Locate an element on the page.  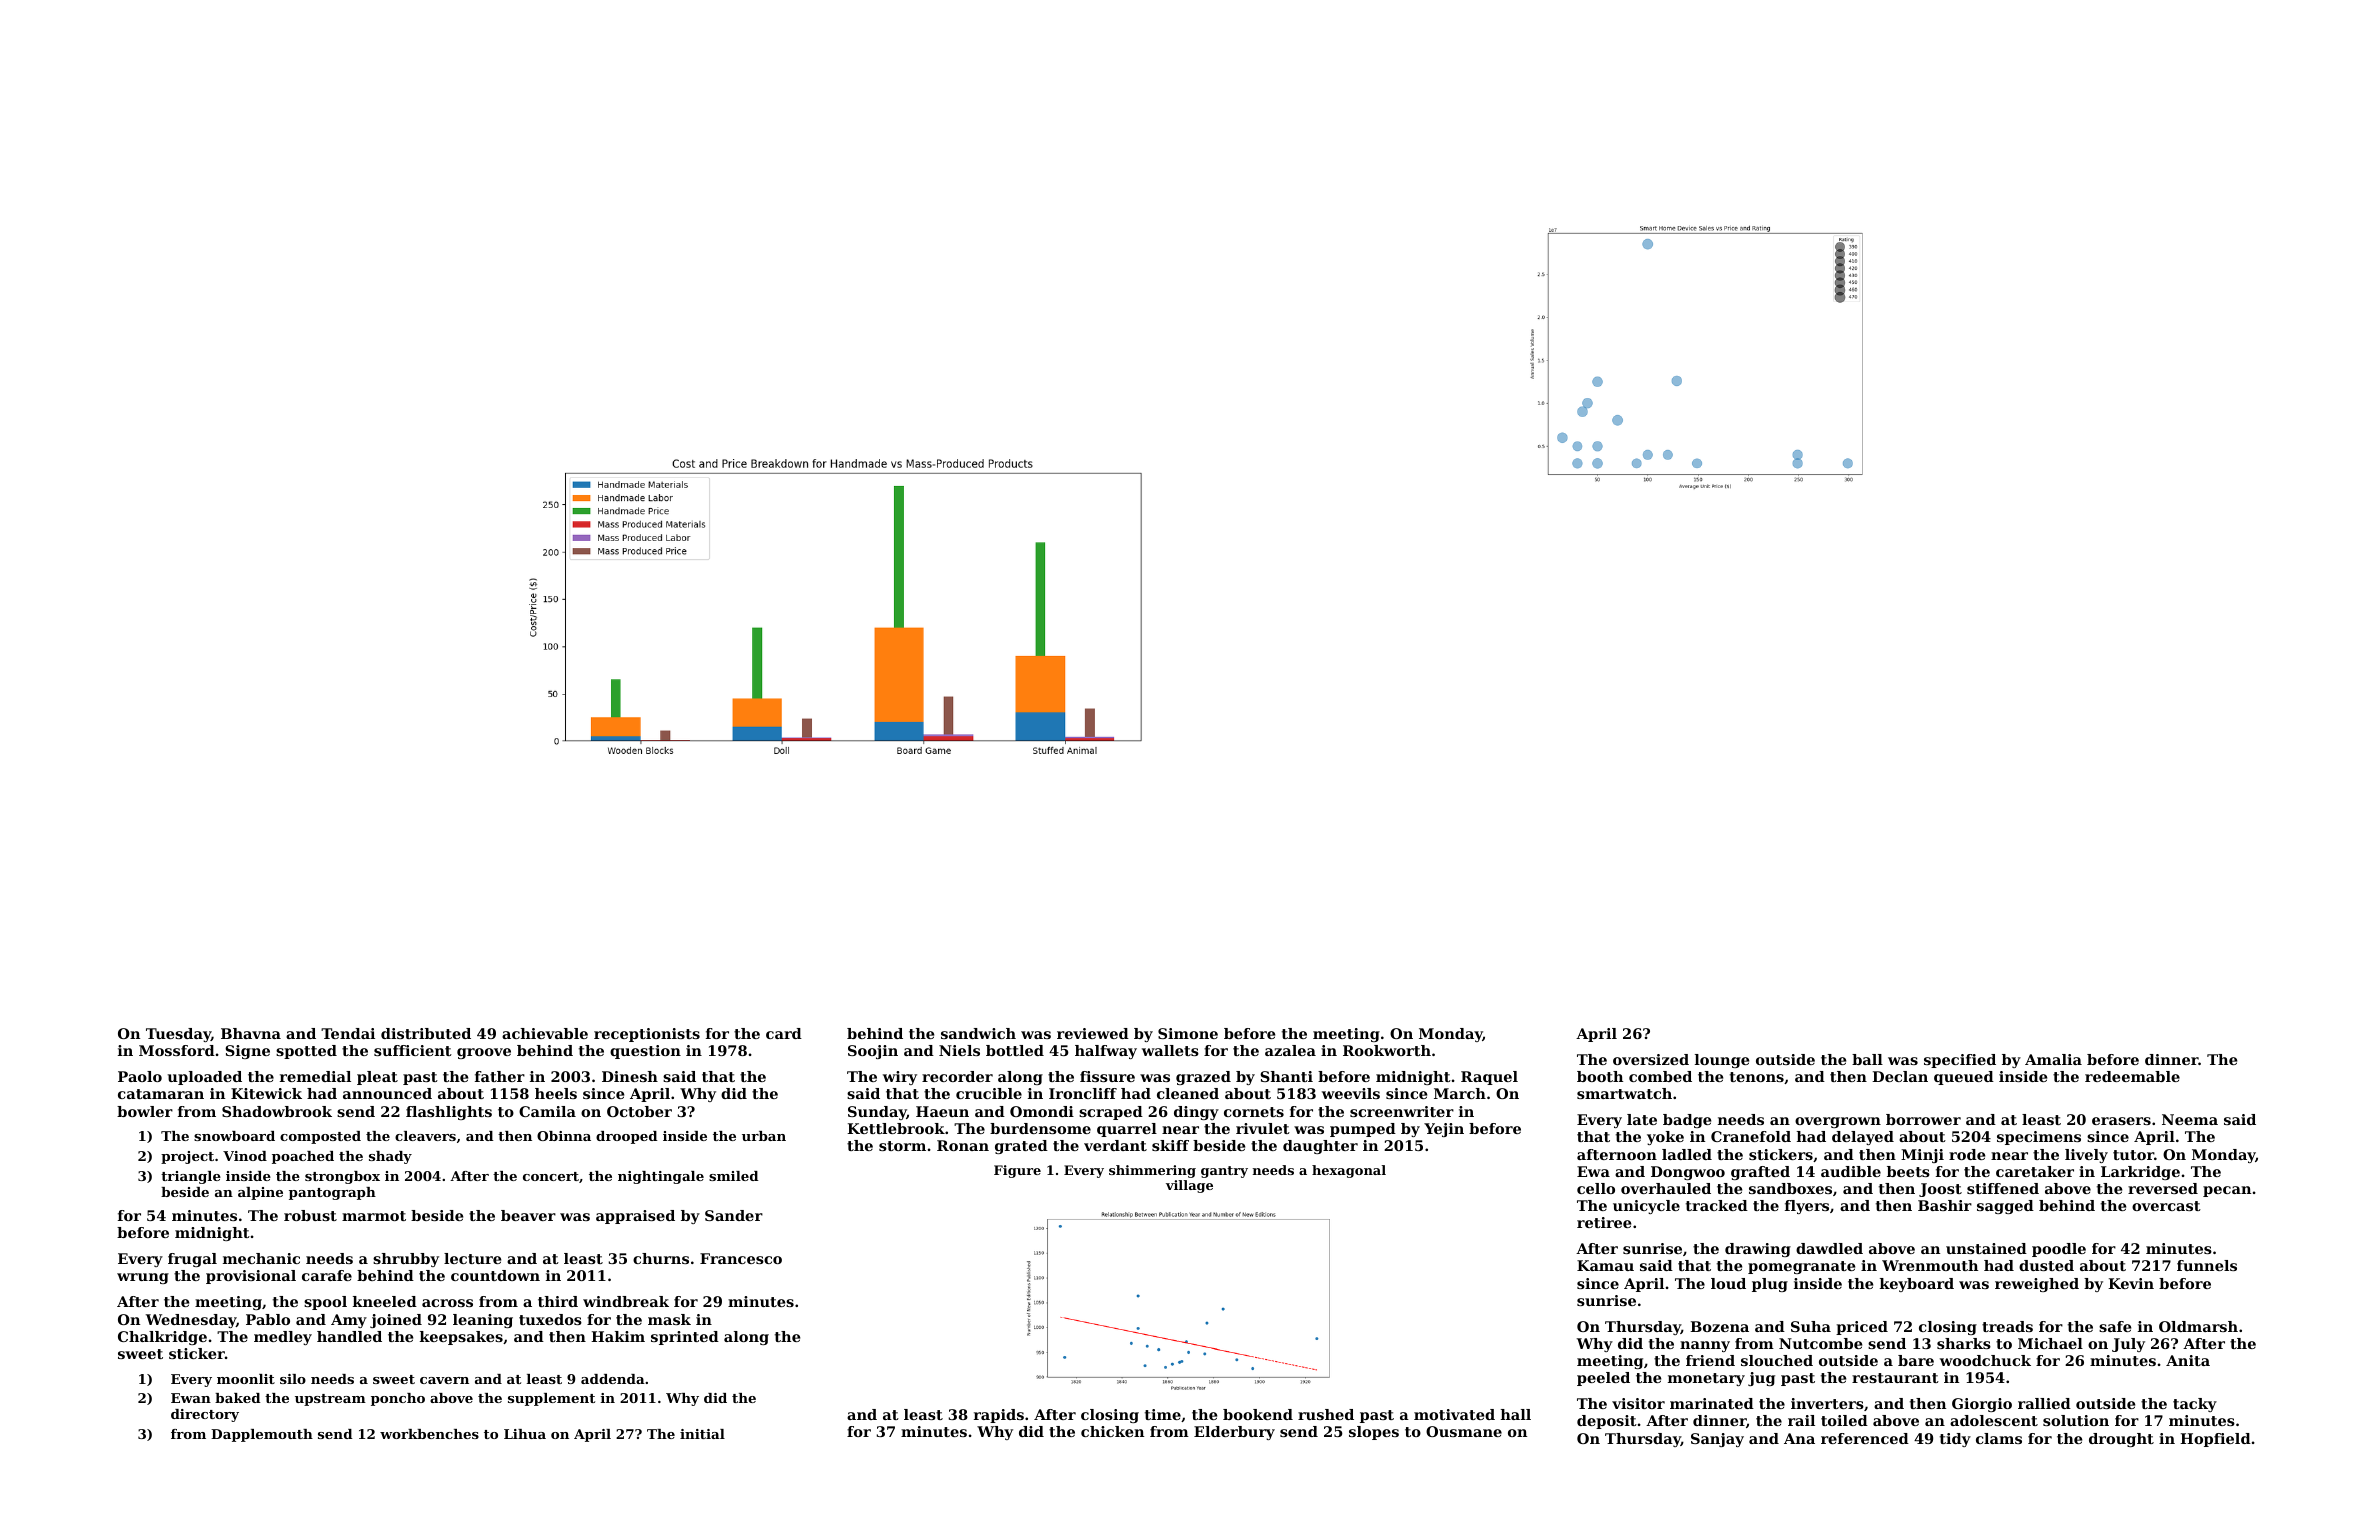
sprinted is located at coordinates (685, 1338).
